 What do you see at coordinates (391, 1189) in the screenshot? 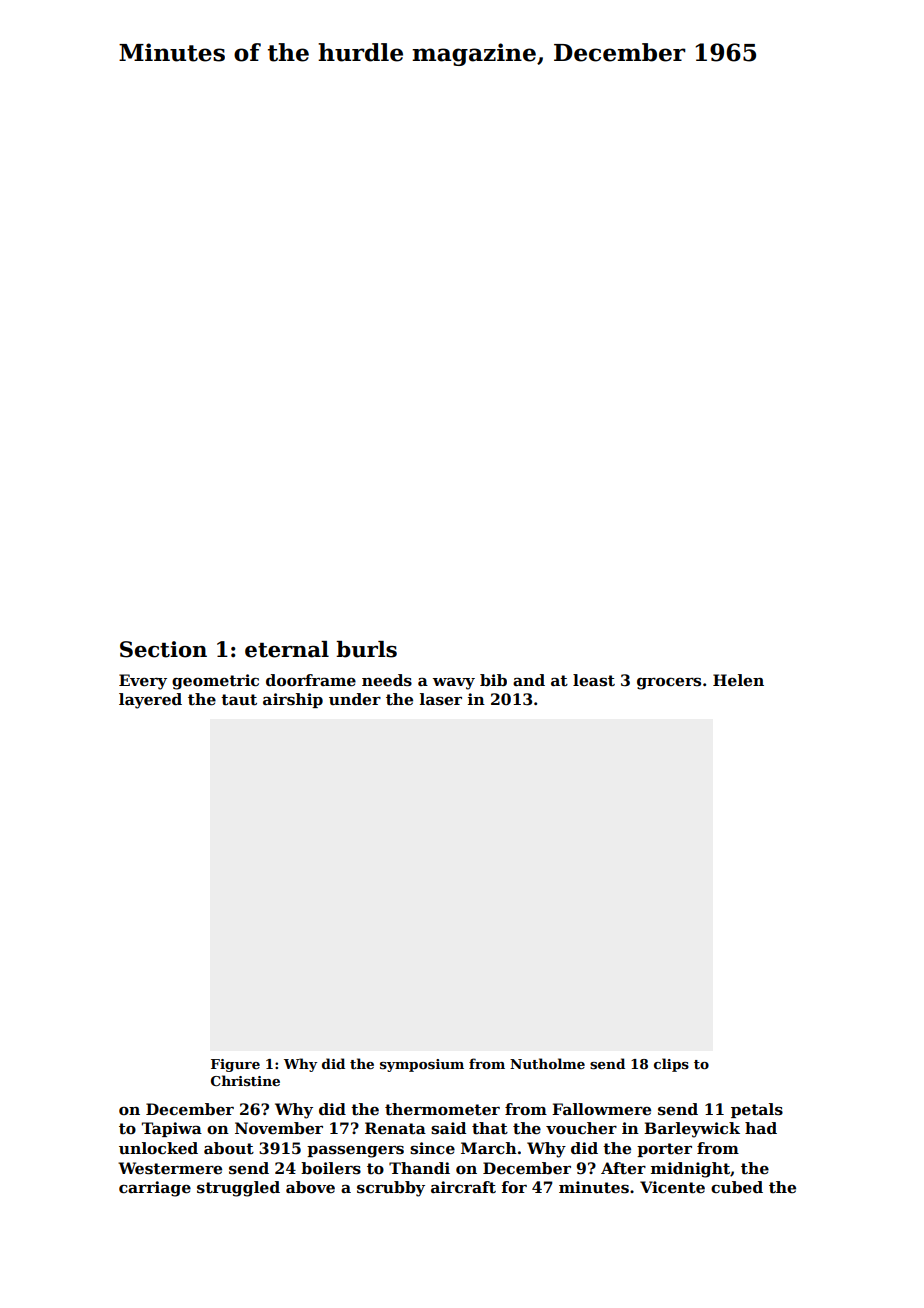
I see `scrubby` at bounding box center [391, 1189].
